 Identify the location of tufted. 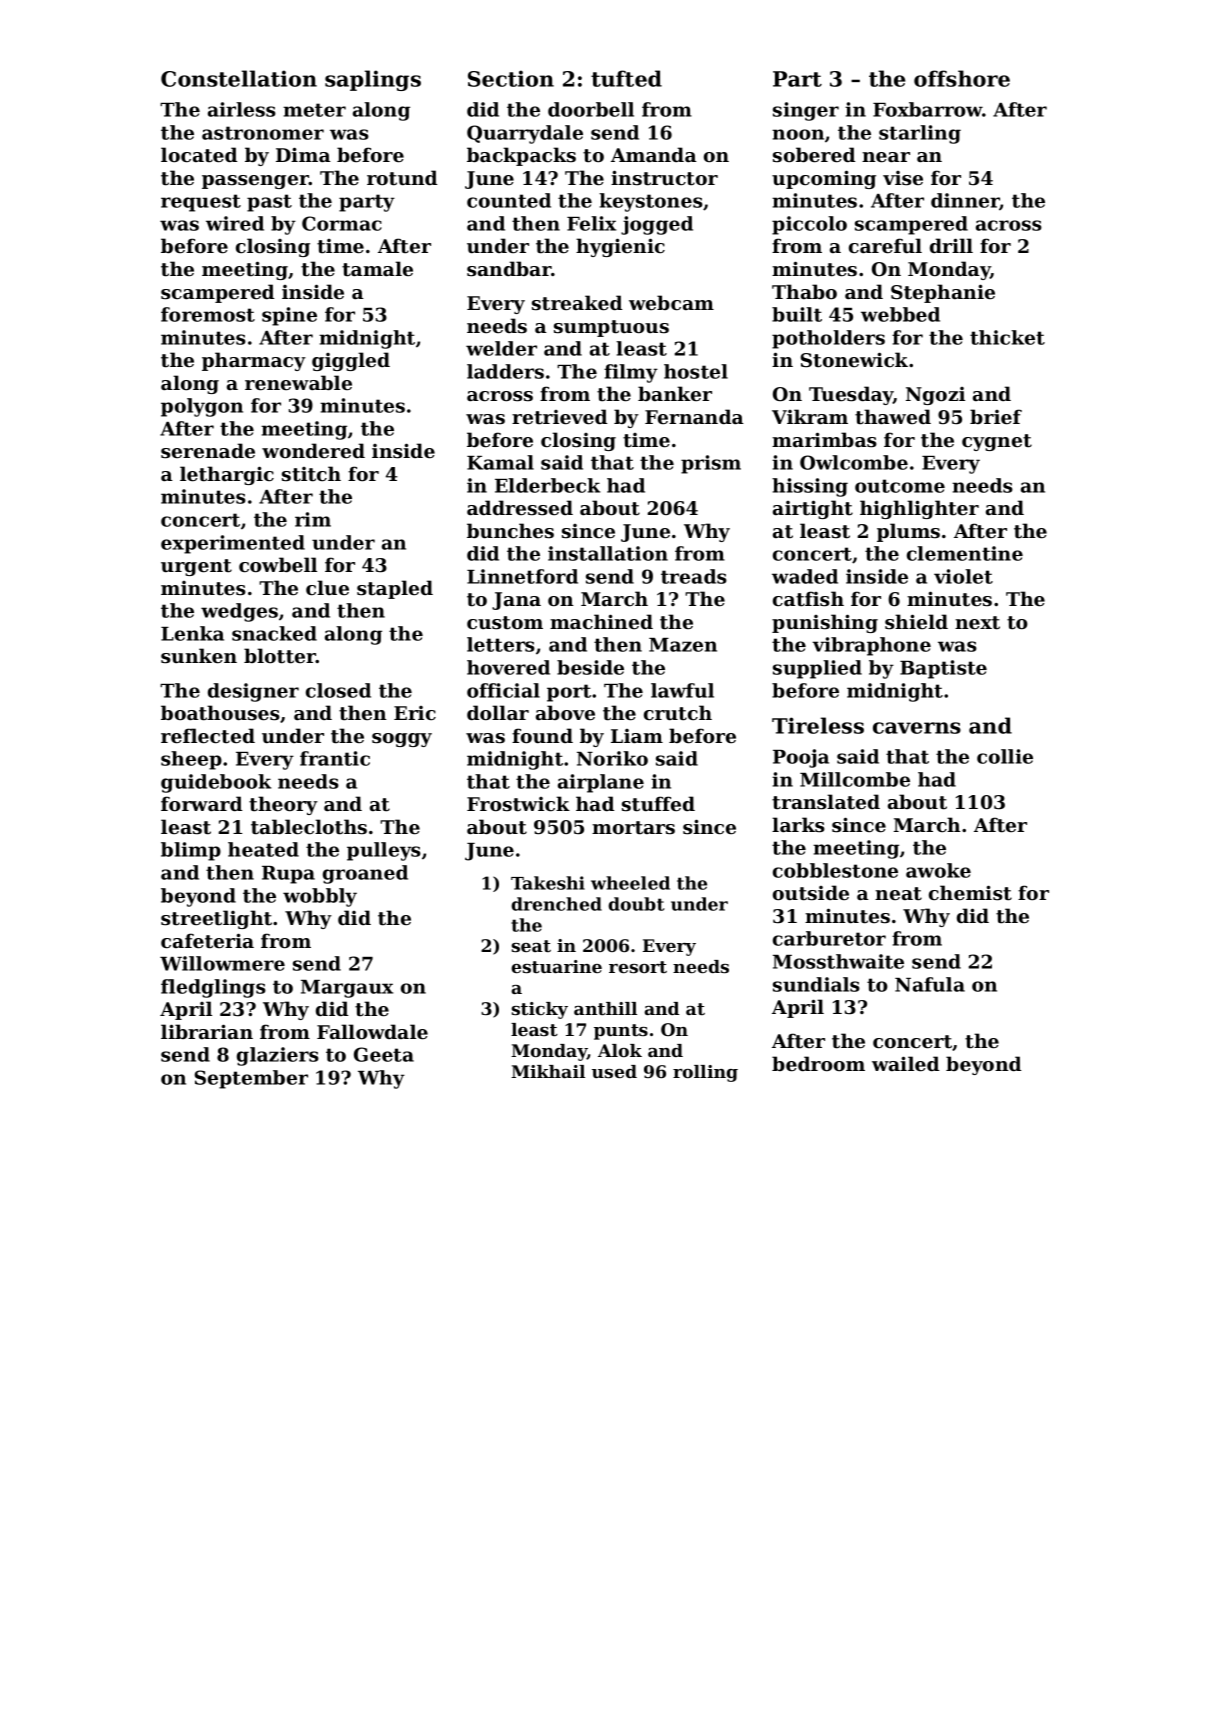
(626, 78).
